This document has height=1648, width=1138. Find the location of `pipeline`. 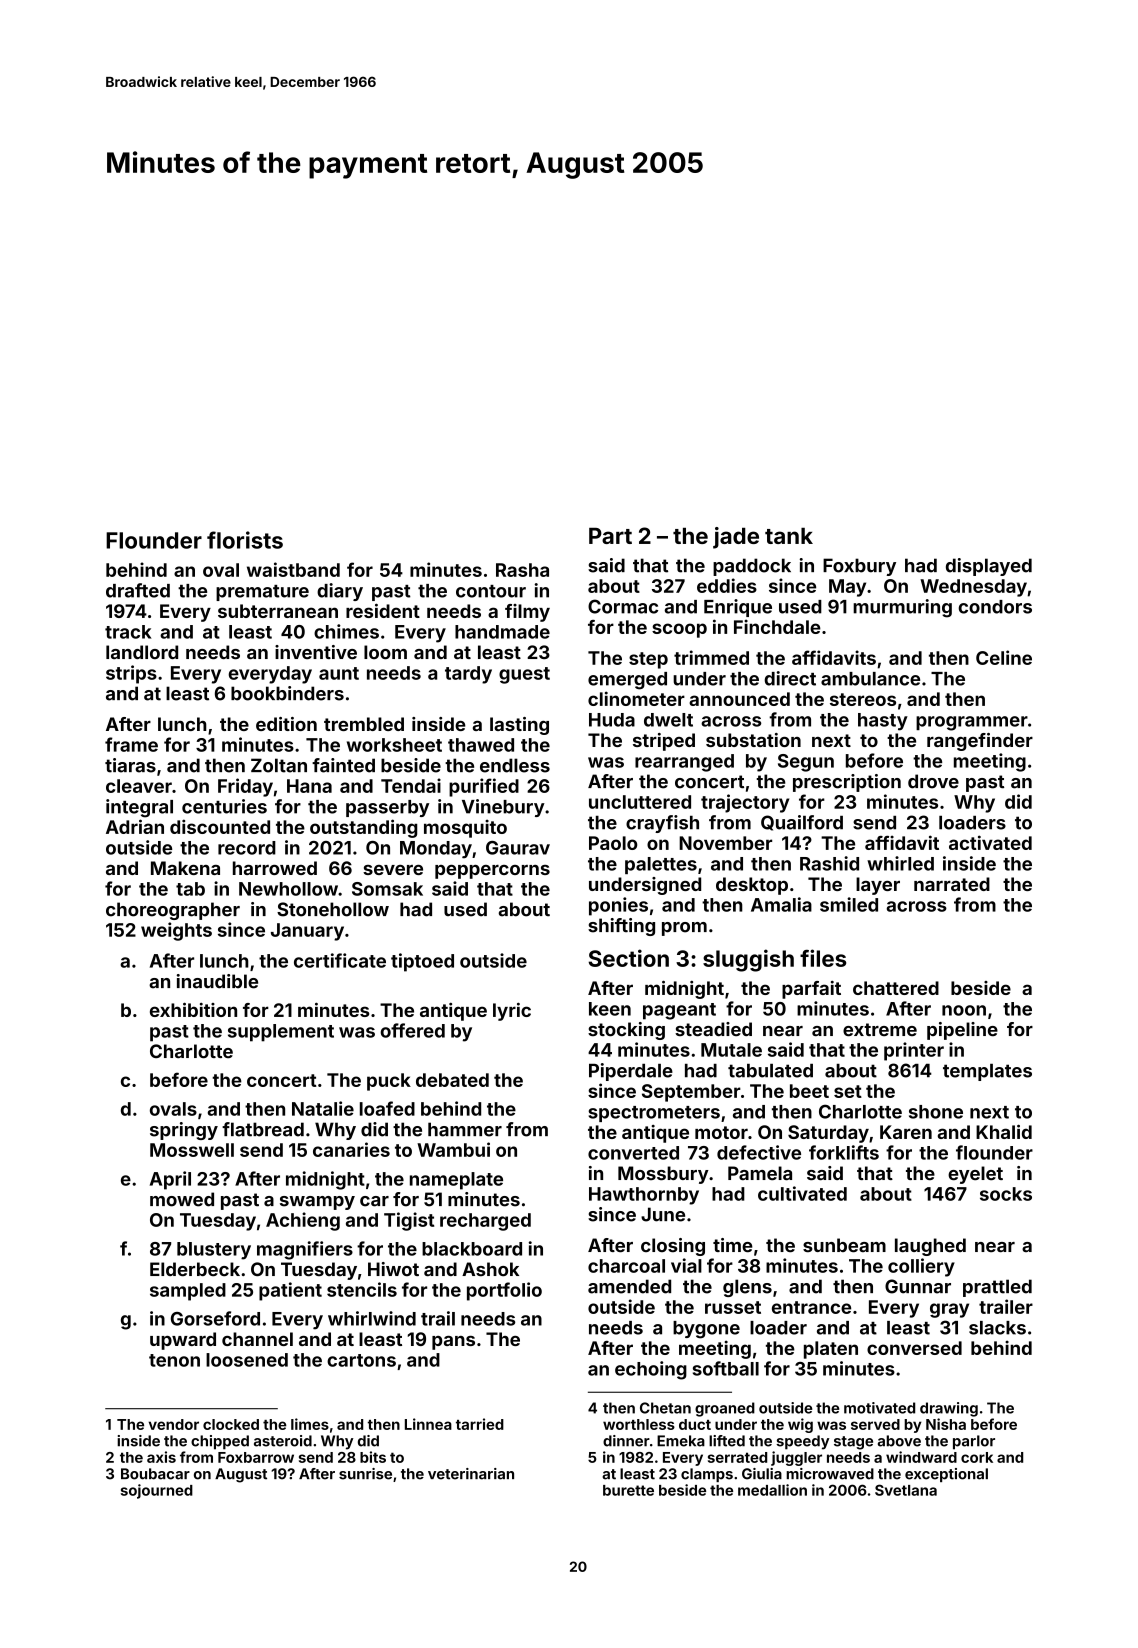

pipeline is located at coordinates (962, 1031).
